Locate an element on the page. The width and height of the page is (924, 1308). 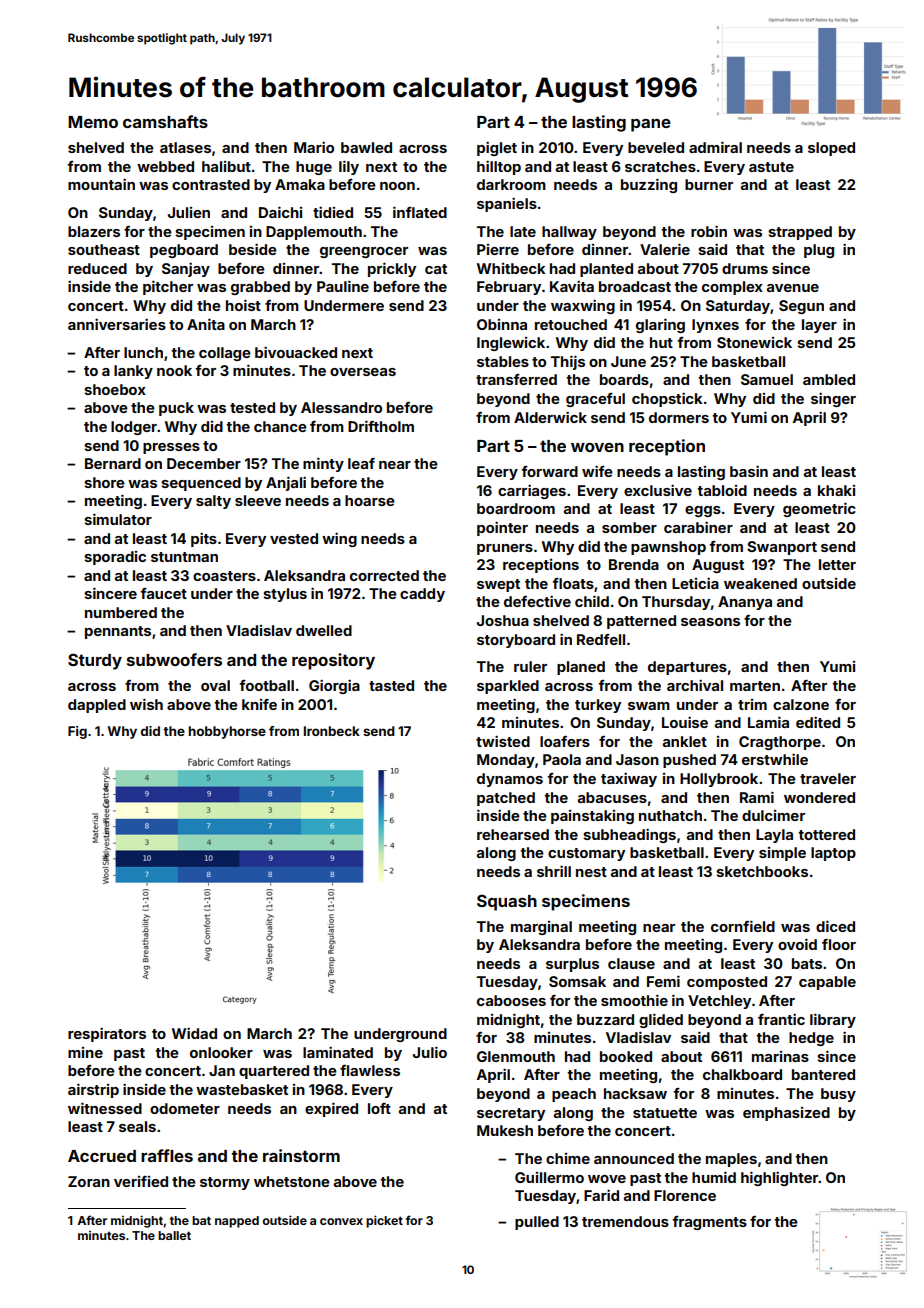
pane is located at coordinates (651, 125).
